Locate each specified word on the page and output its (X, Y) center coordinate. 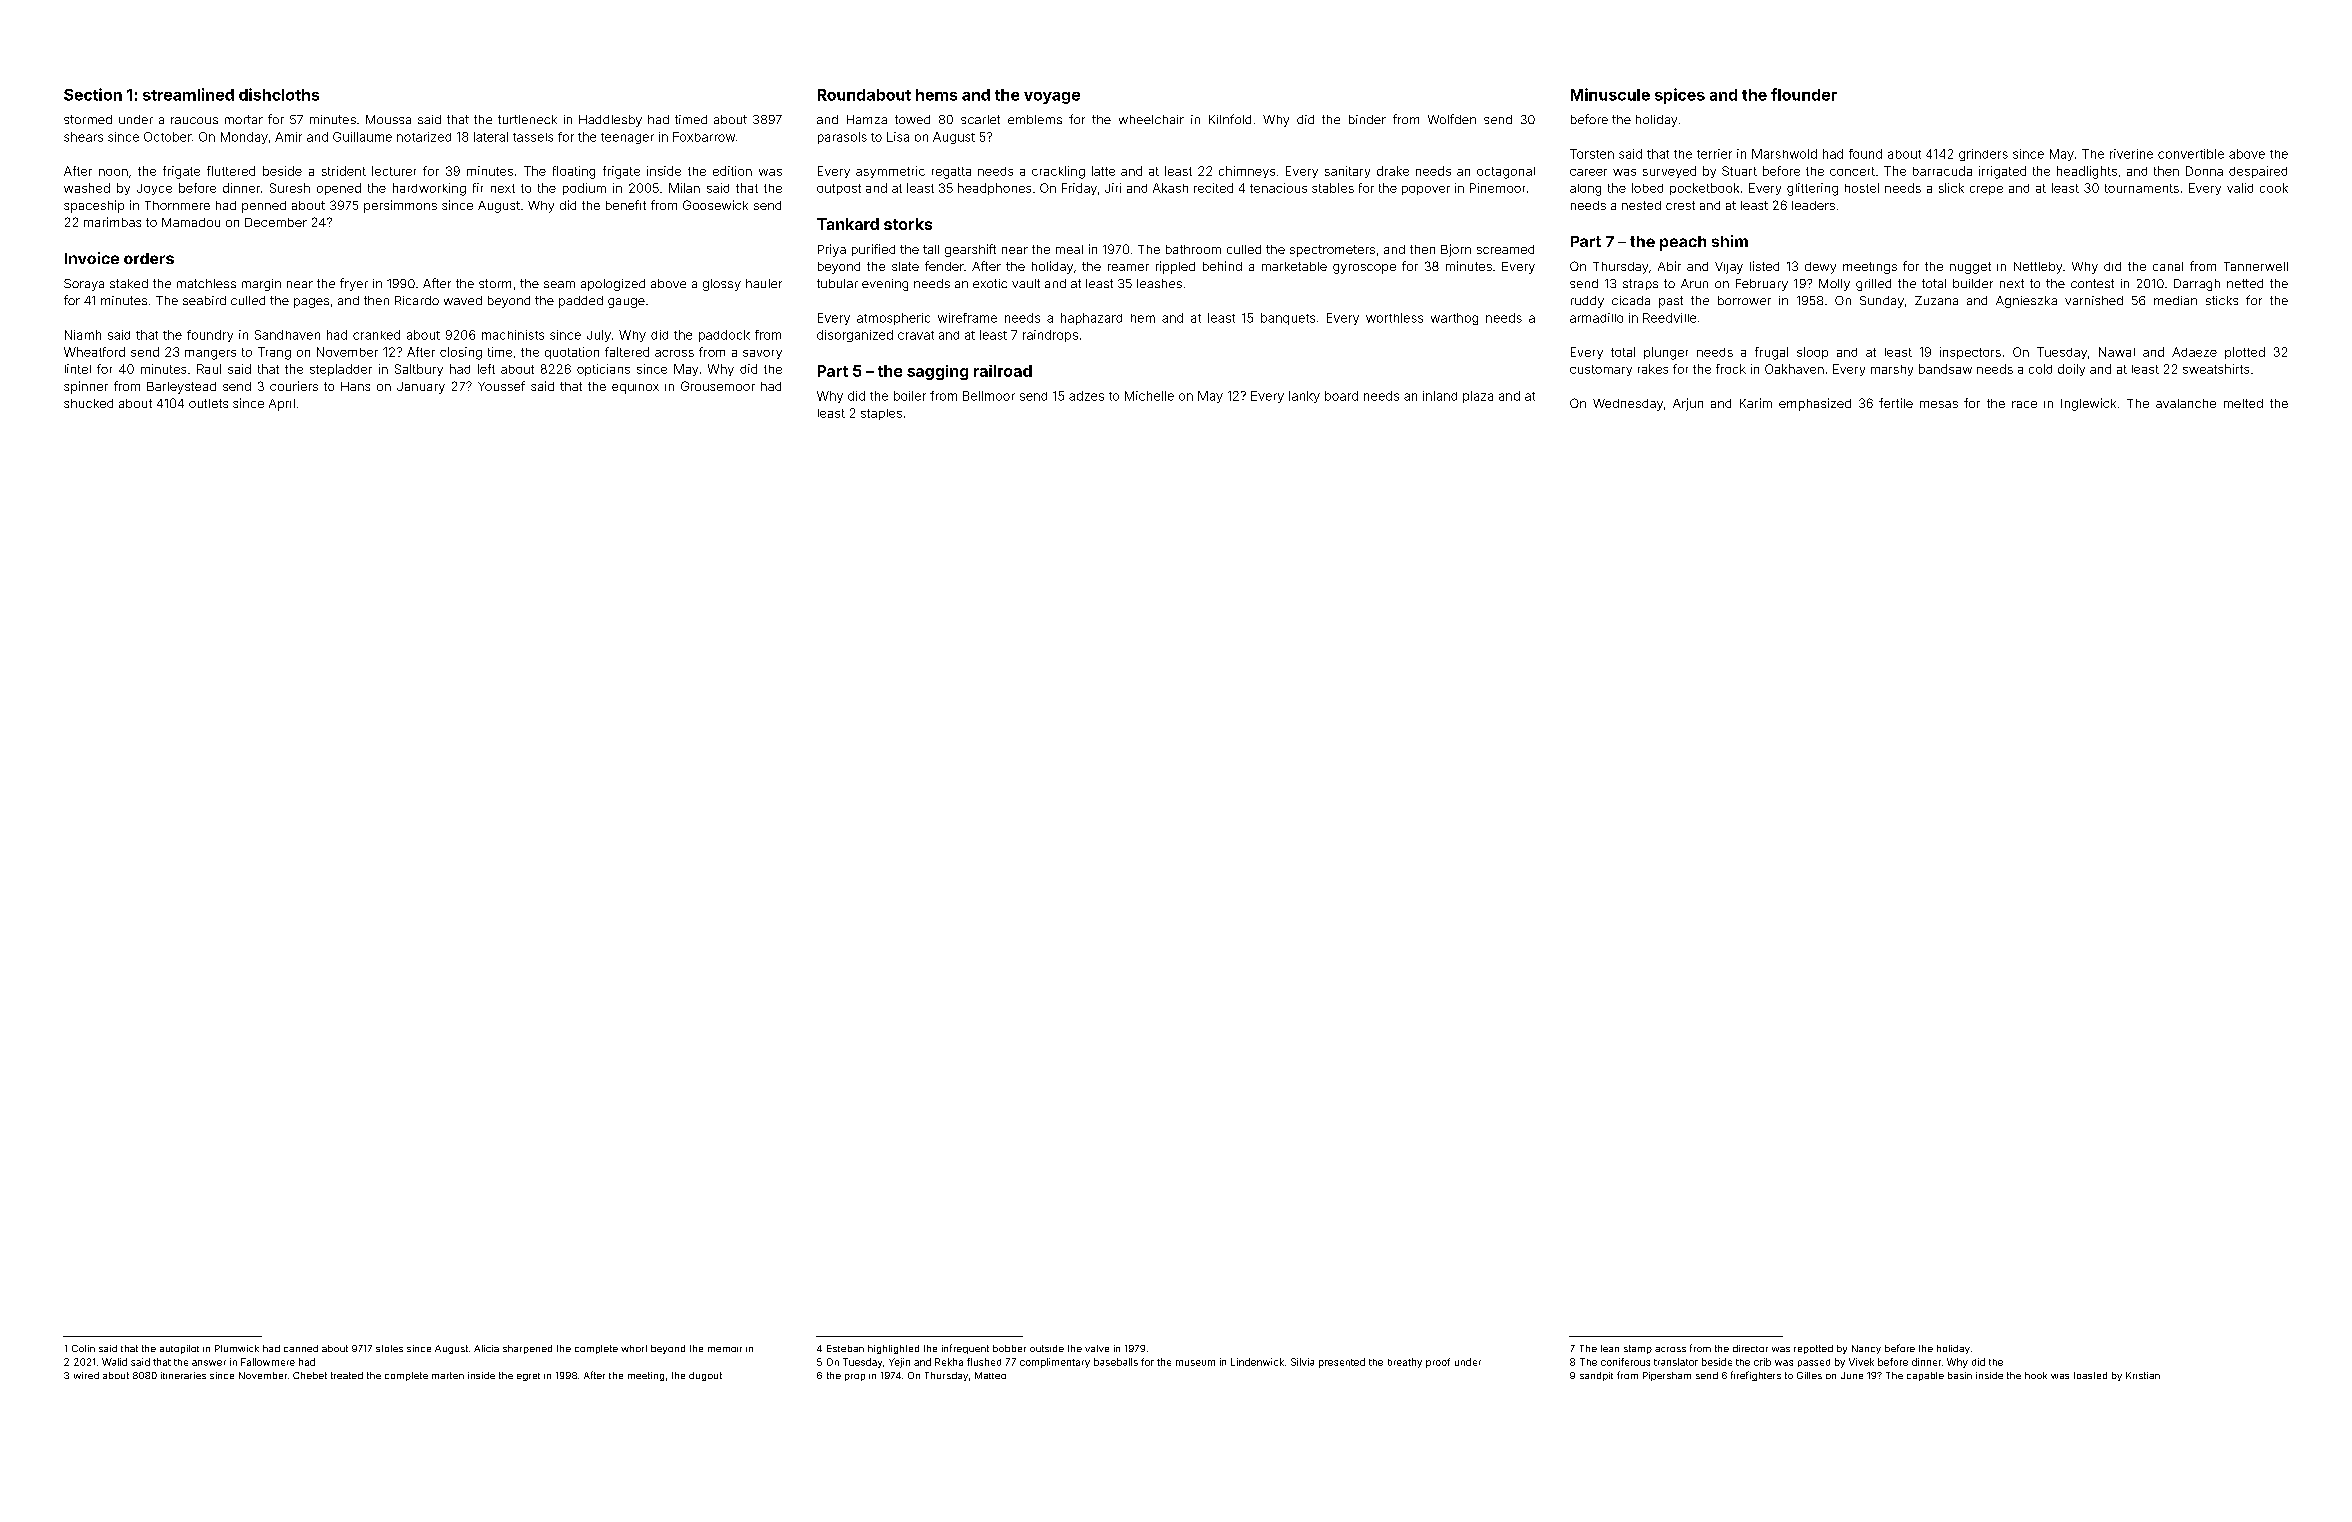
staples (881, 414)
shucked (88, 403)
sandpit (1596, 1376)
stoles (389, 1348)
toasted (2090, 1375)
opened (339, 189)
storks (908, 224)
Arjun (1688, 404)
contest (2092, 283)
